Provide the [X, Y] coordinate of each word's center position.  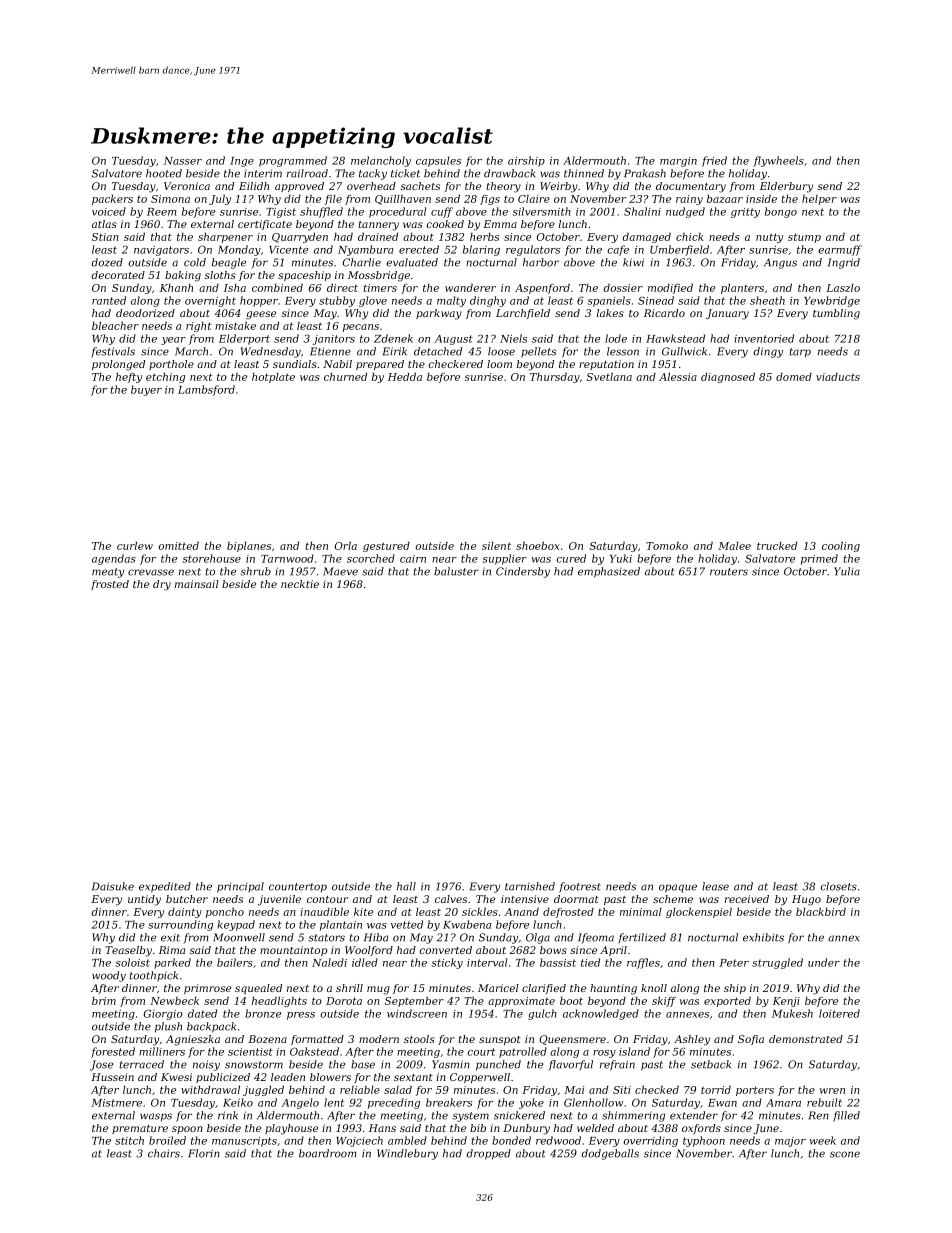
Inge [242, 162]
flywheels [778, 161]
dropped [488, 1154]
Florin [204, 1153]
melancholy [381, 161]
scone [845, 1154]
